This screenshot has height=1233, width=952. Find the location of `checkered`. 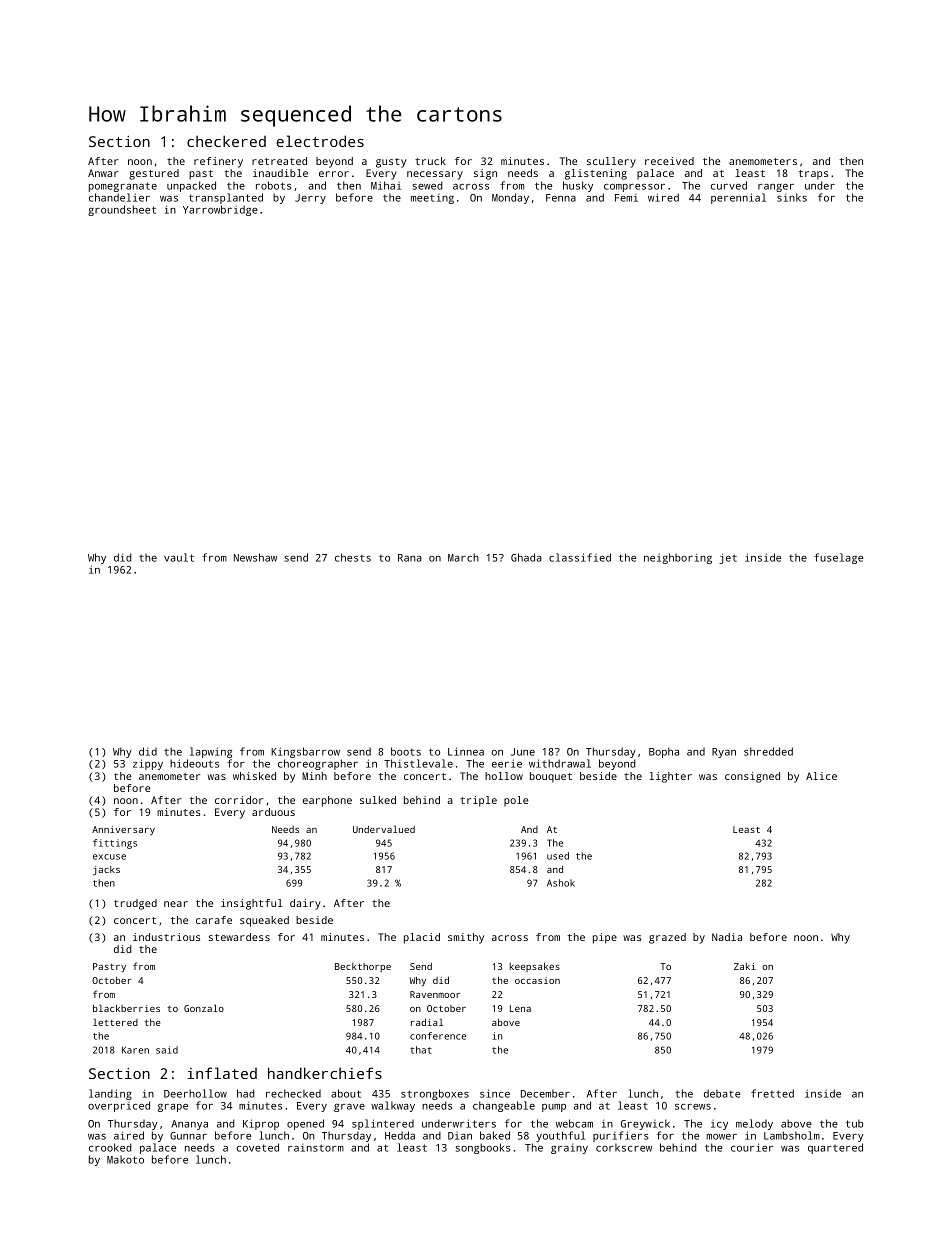

checkered is located at coordinates (226, 141).
